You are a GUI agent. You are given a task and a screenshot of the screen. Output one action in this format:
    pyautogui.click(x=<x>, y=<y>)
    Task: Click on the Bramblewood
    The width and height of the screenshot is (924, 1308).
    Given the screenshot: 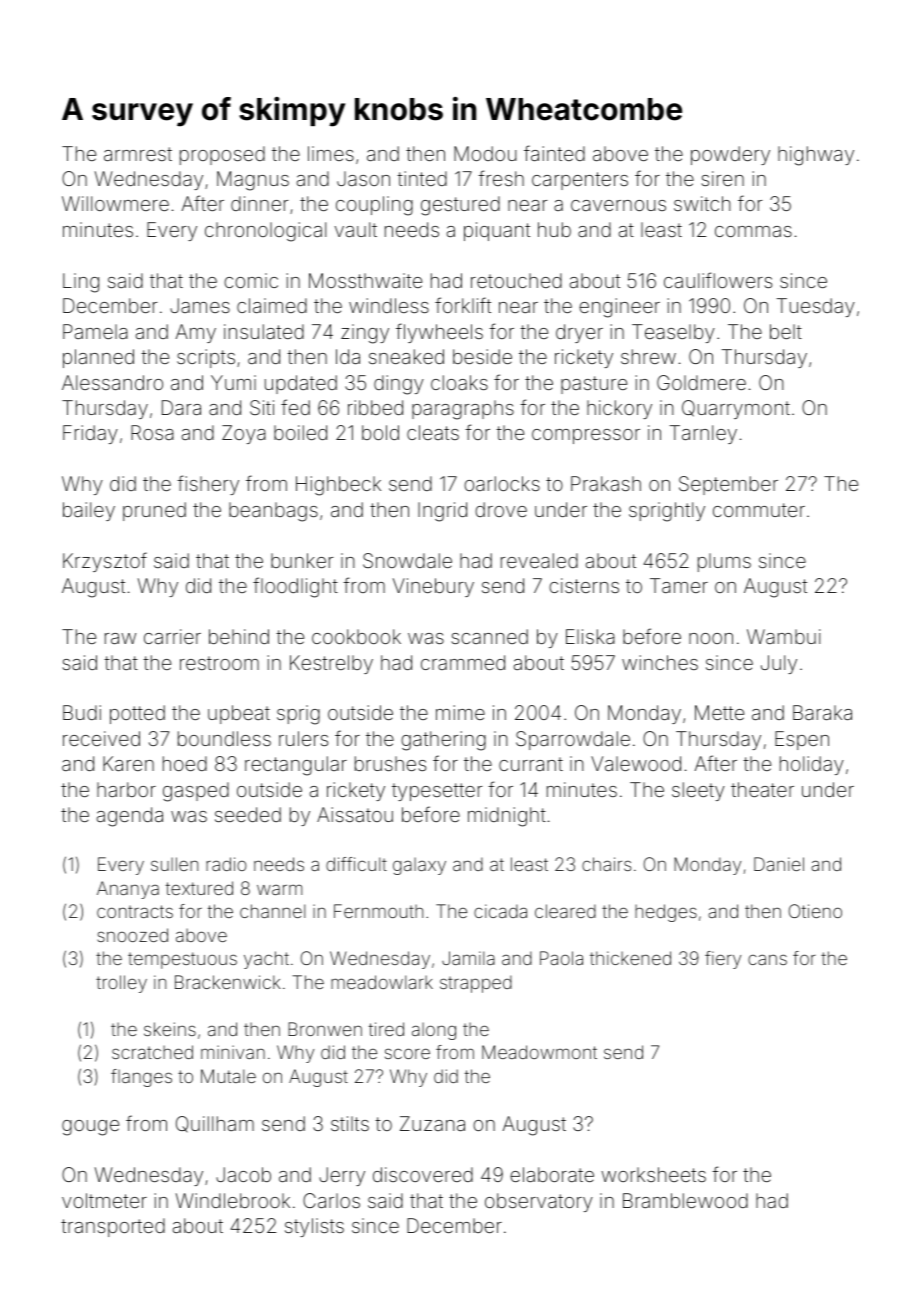 What is the action you would take?
    pyautogui.click(x=685, y=1200)
